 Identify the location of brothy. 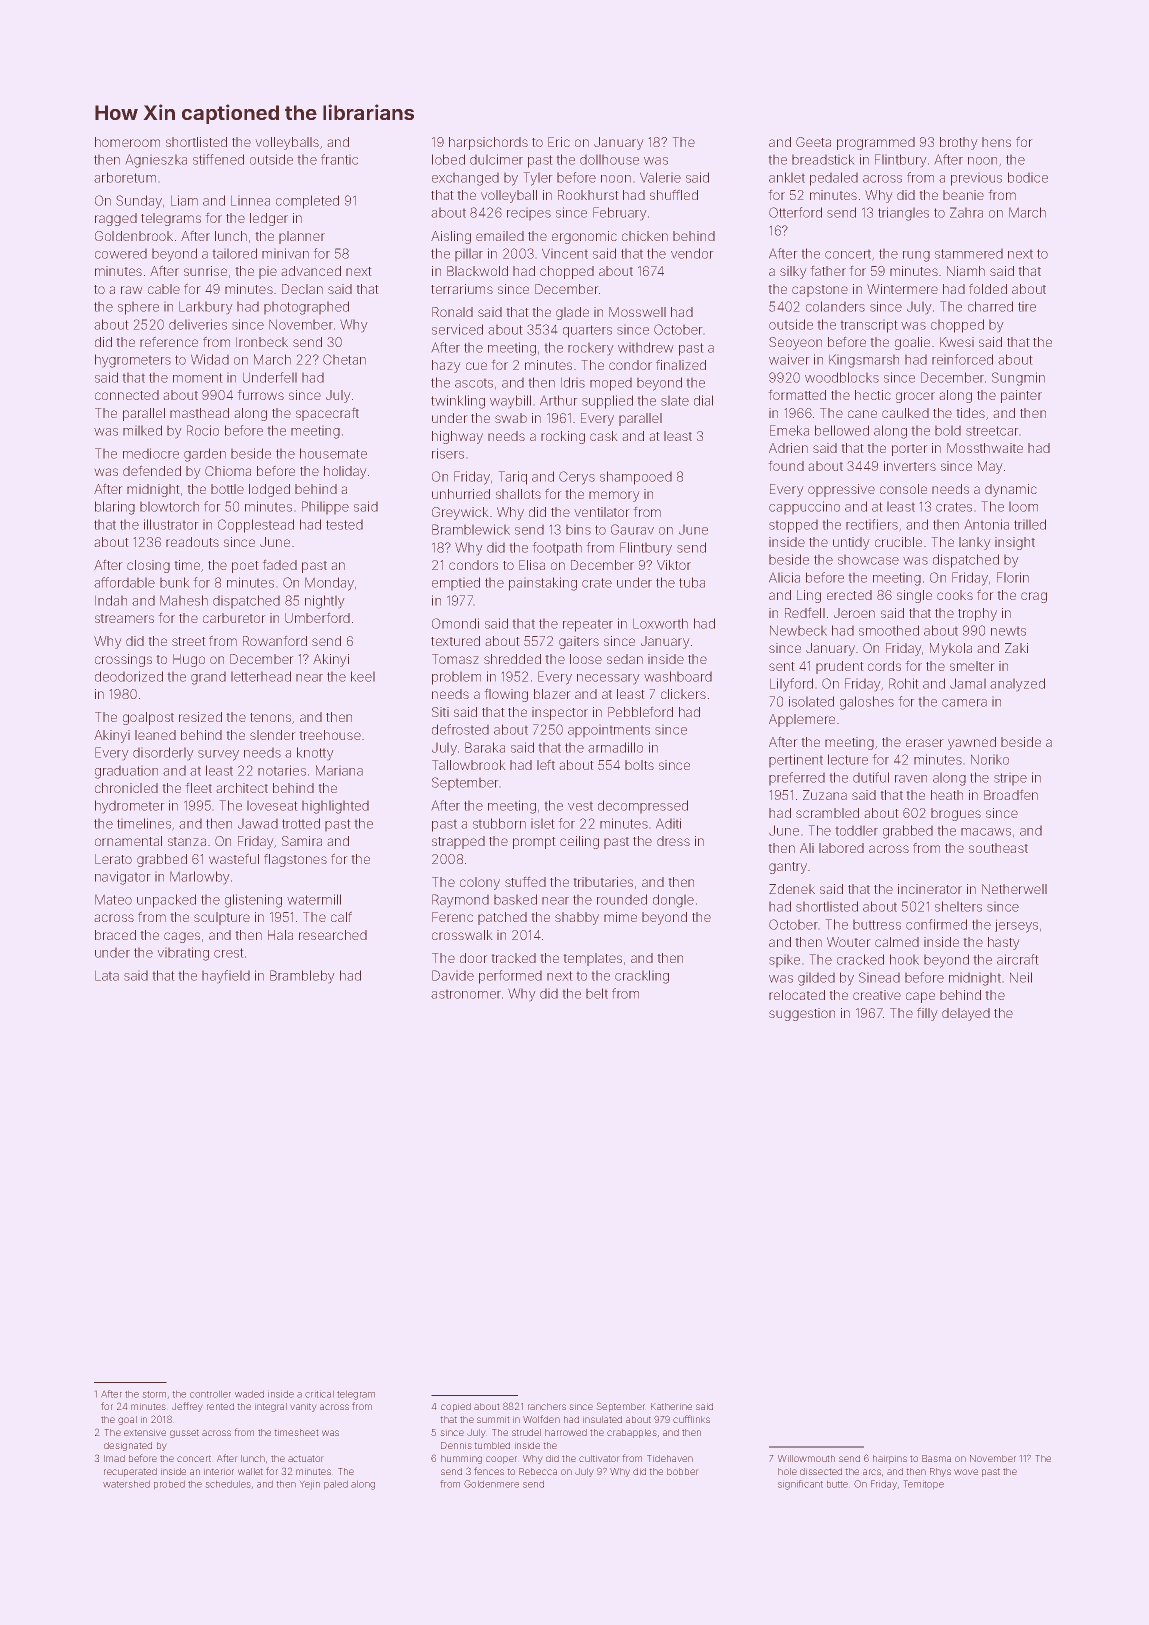
(959, 143).
